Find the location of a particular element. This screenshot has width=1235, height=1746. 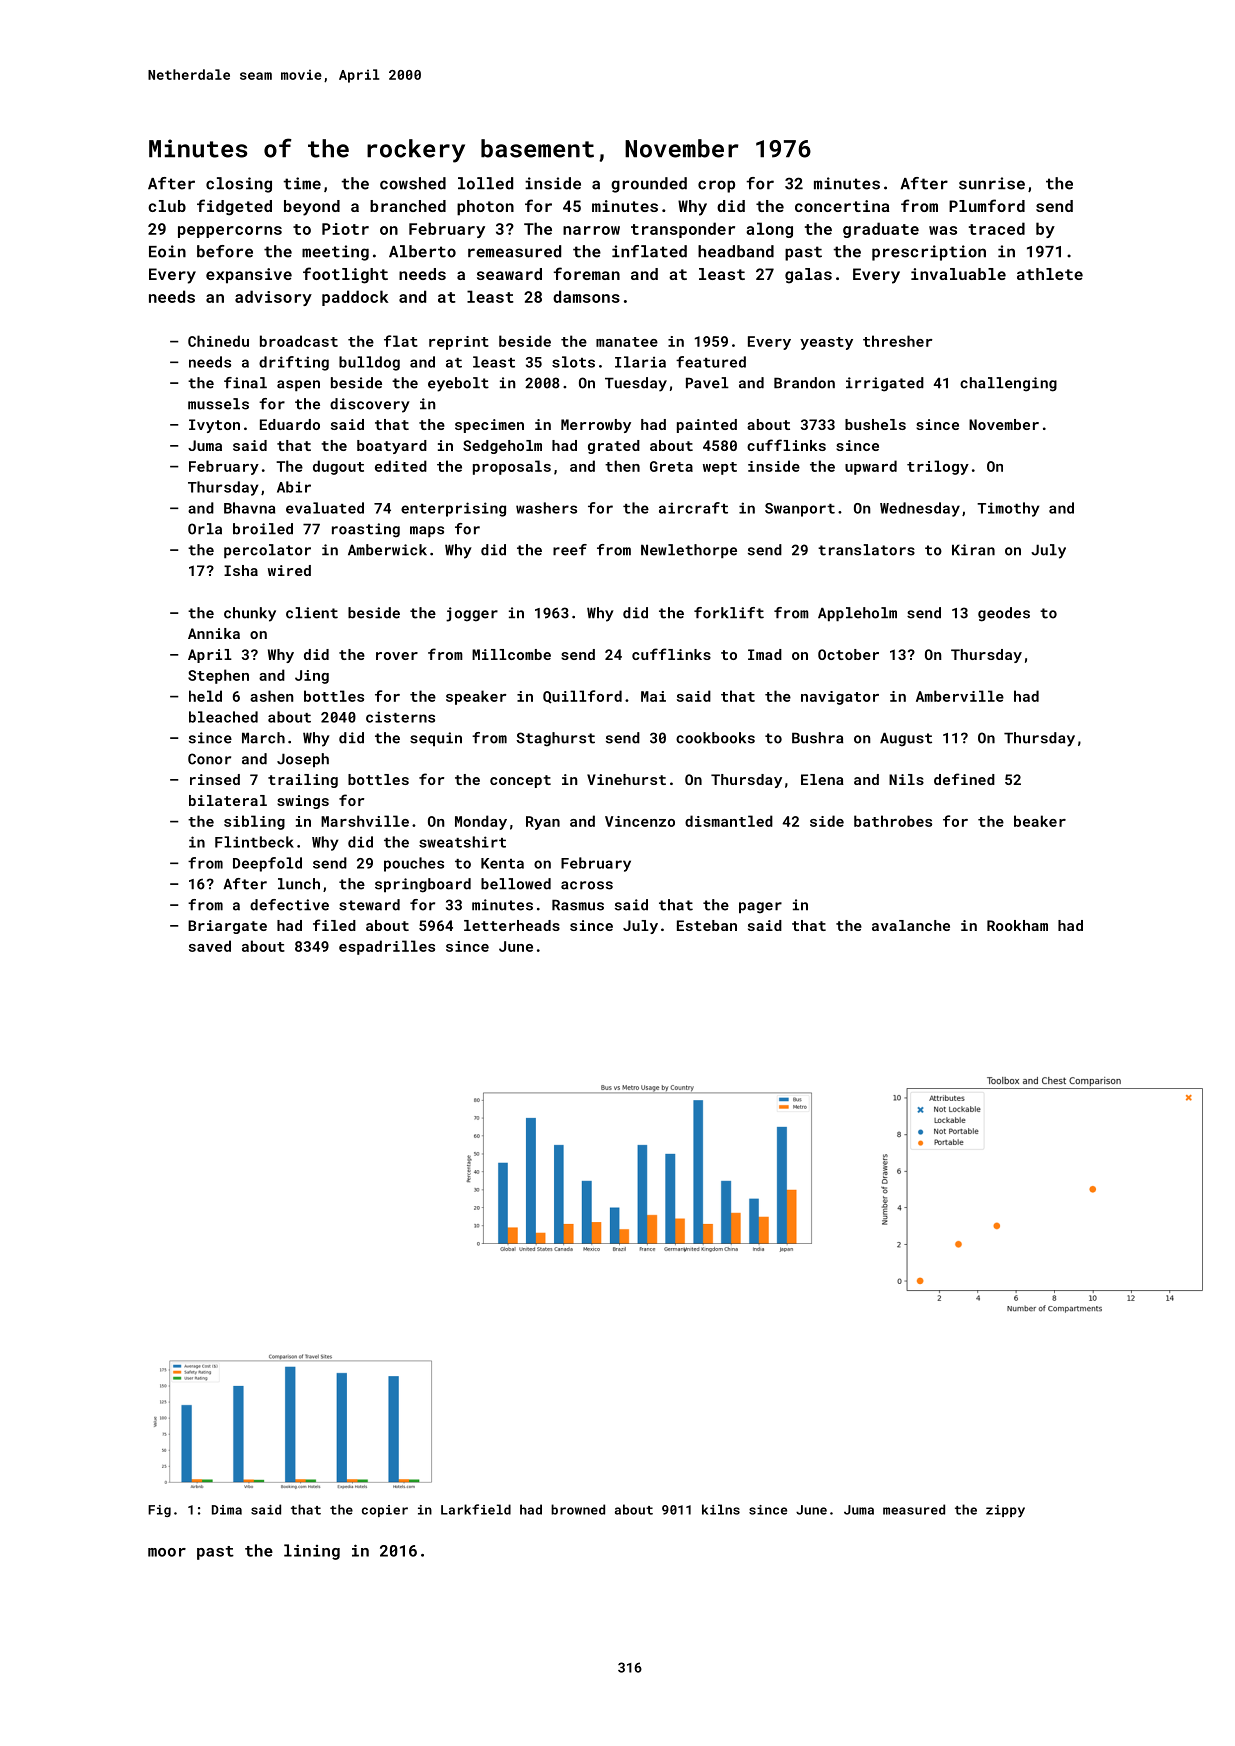

avalanche is located at coordinates (911, 925).
